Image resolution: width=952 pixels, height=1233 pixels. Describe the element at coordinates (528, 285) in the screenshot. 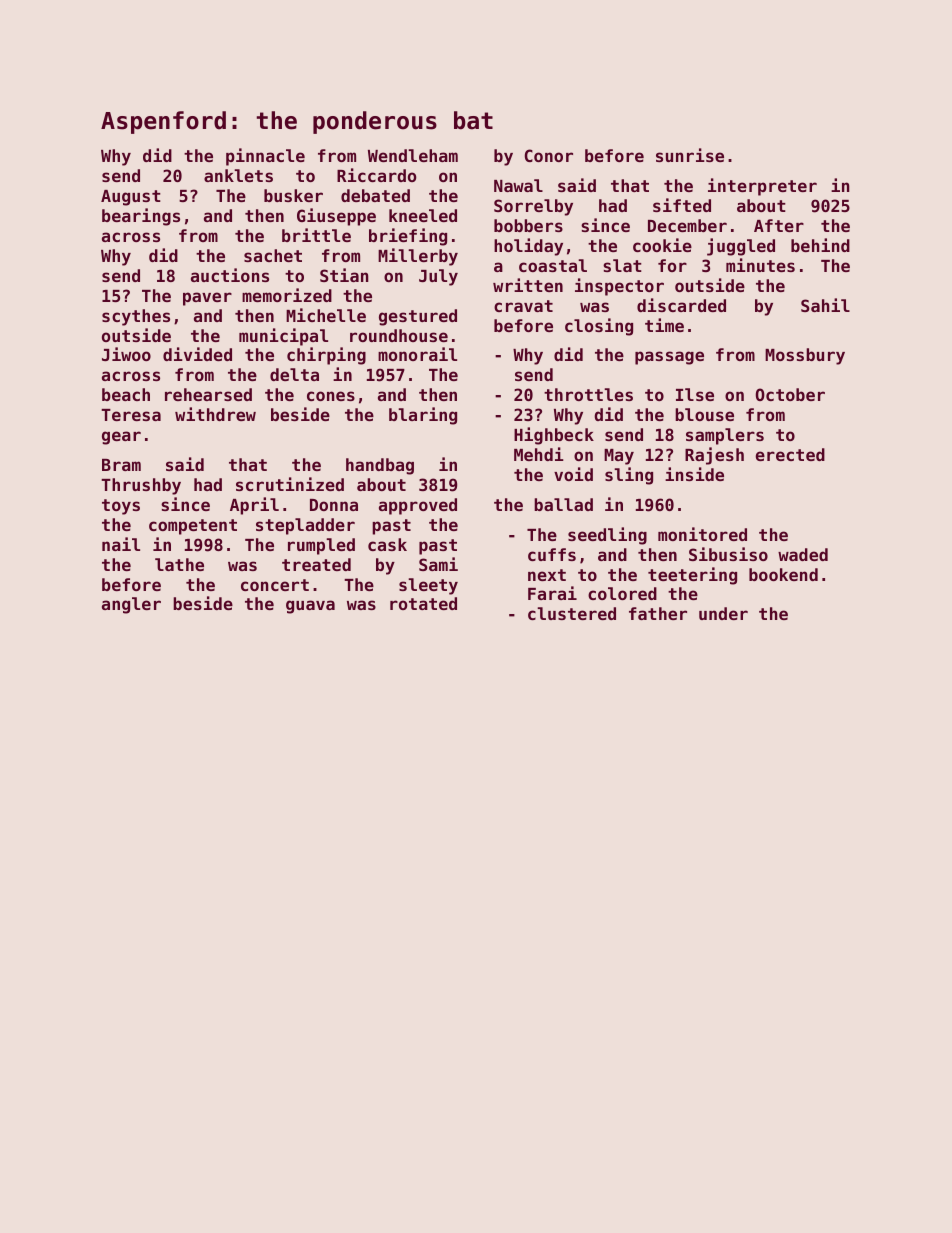

I see `written` at that location.
